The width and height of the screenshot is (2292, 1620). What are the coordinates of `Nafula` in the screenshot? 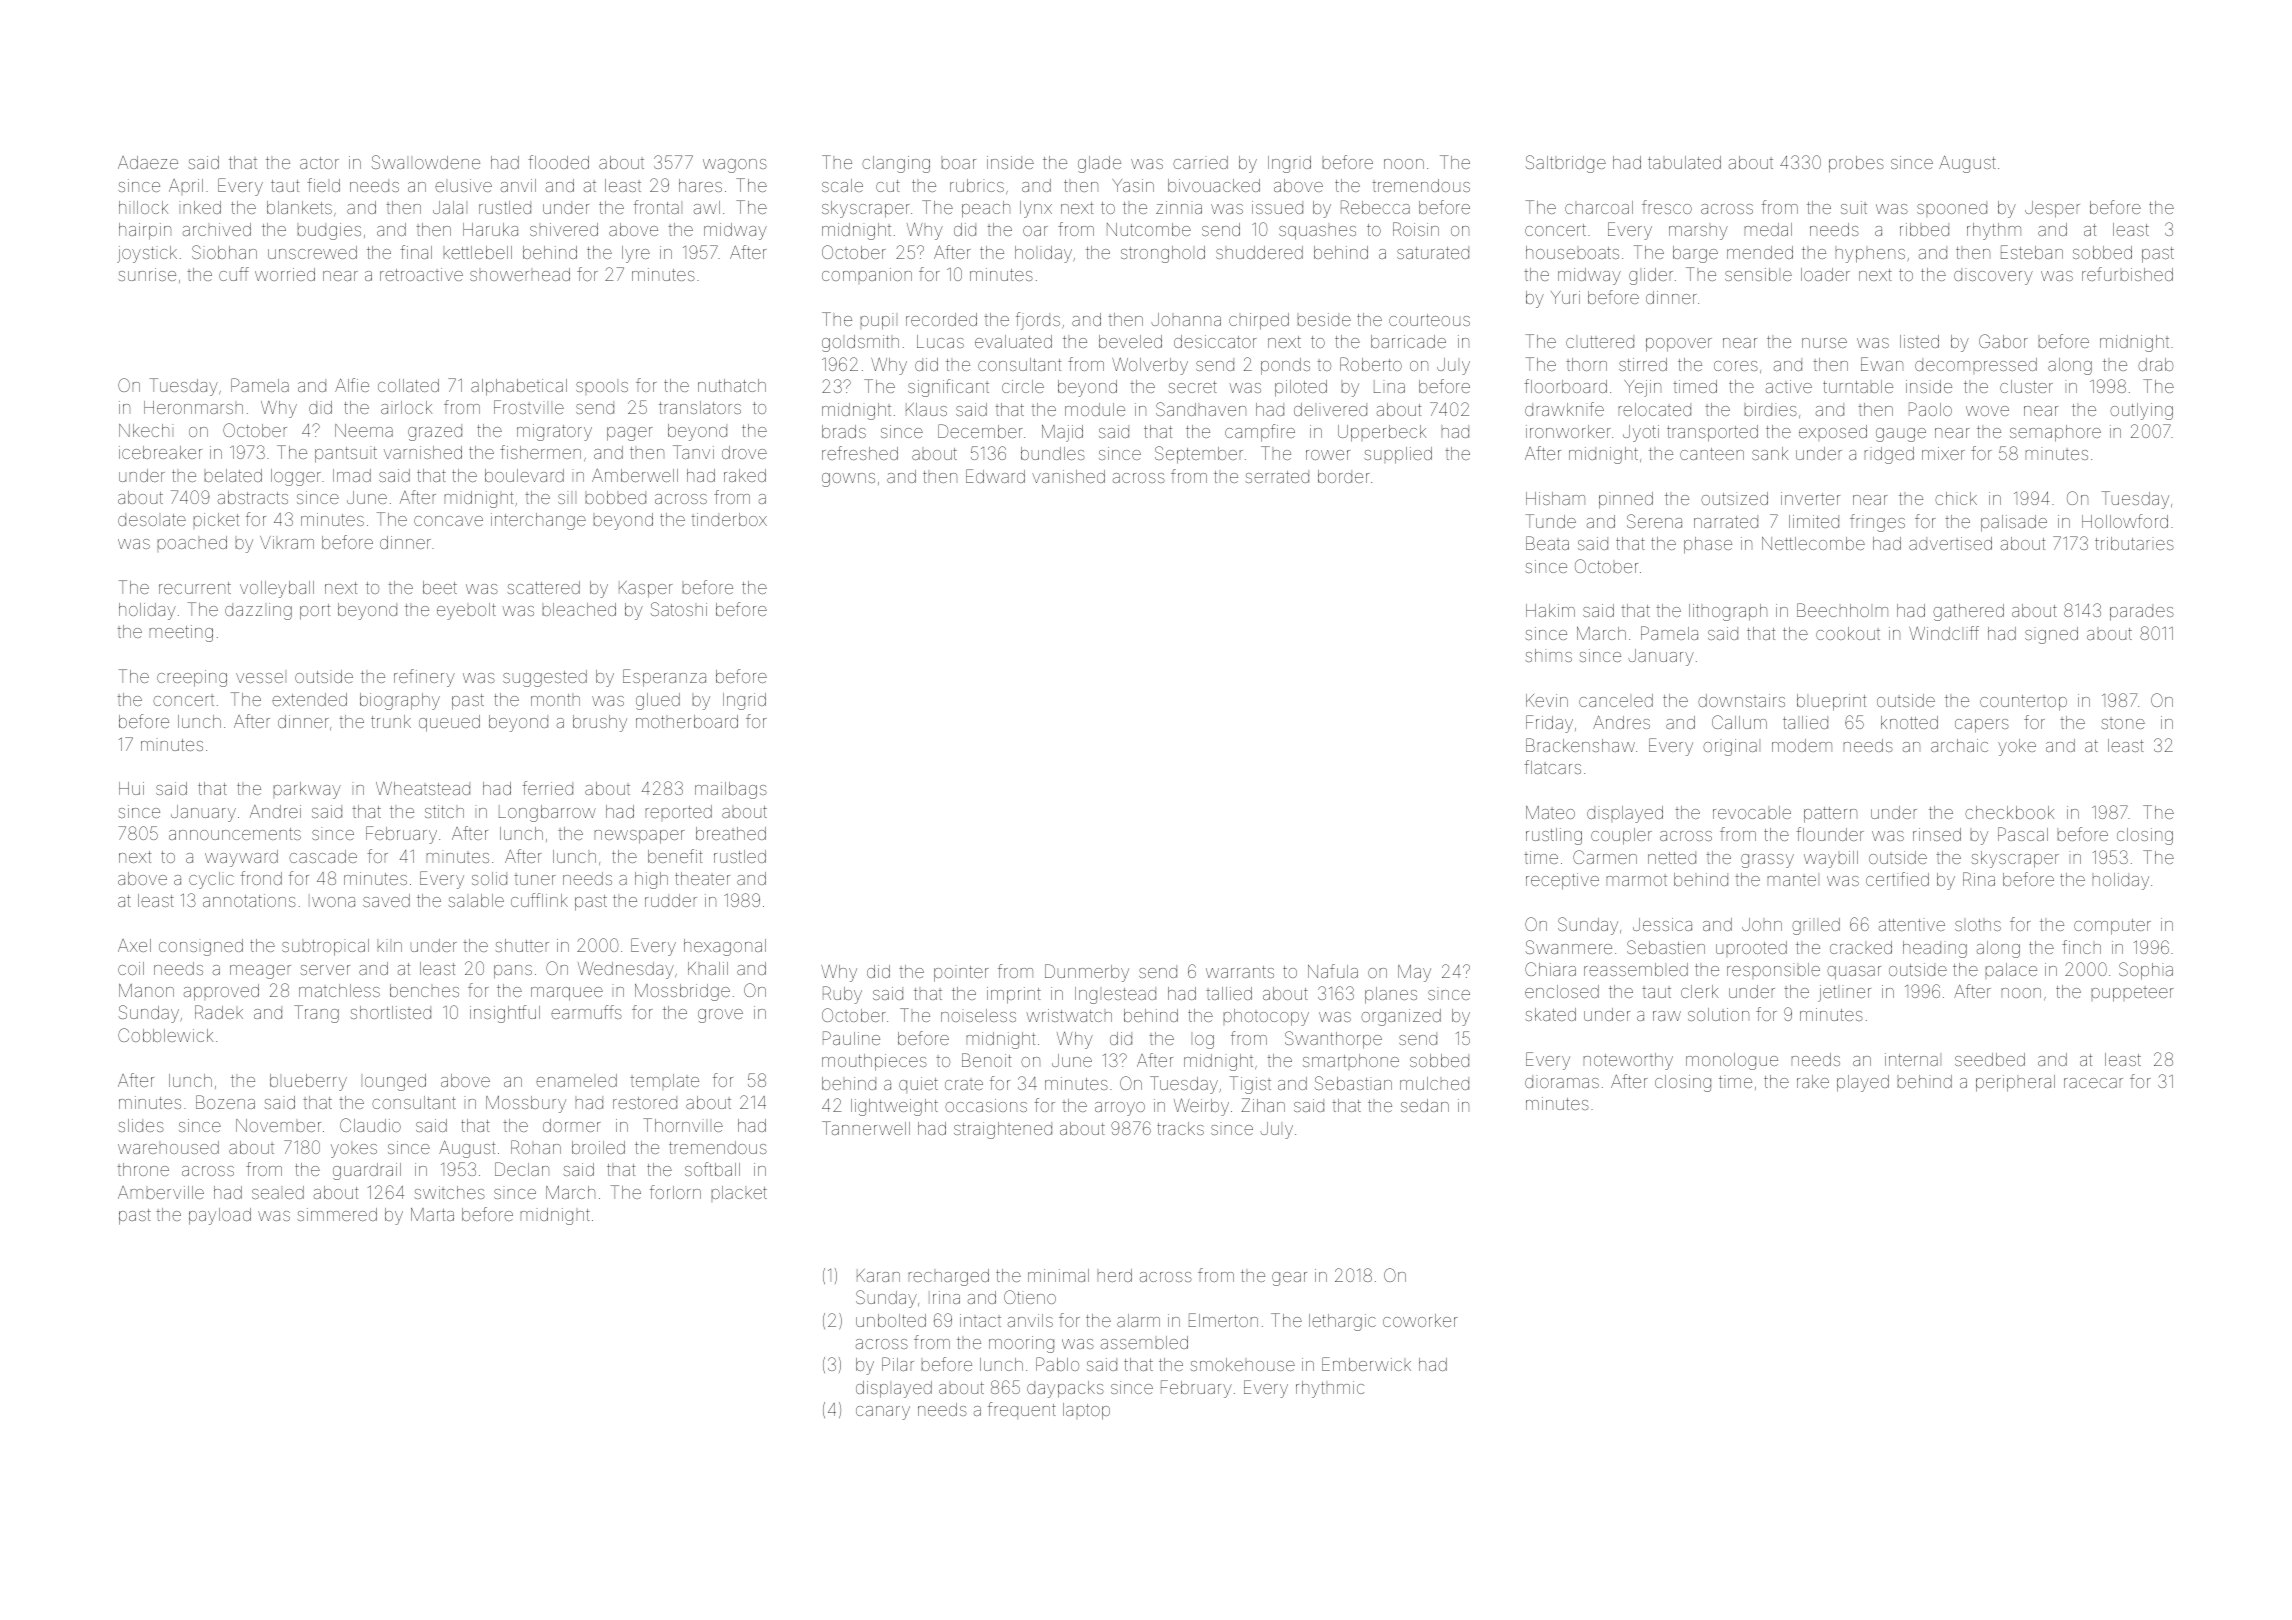 It's located at (1333, 971).
